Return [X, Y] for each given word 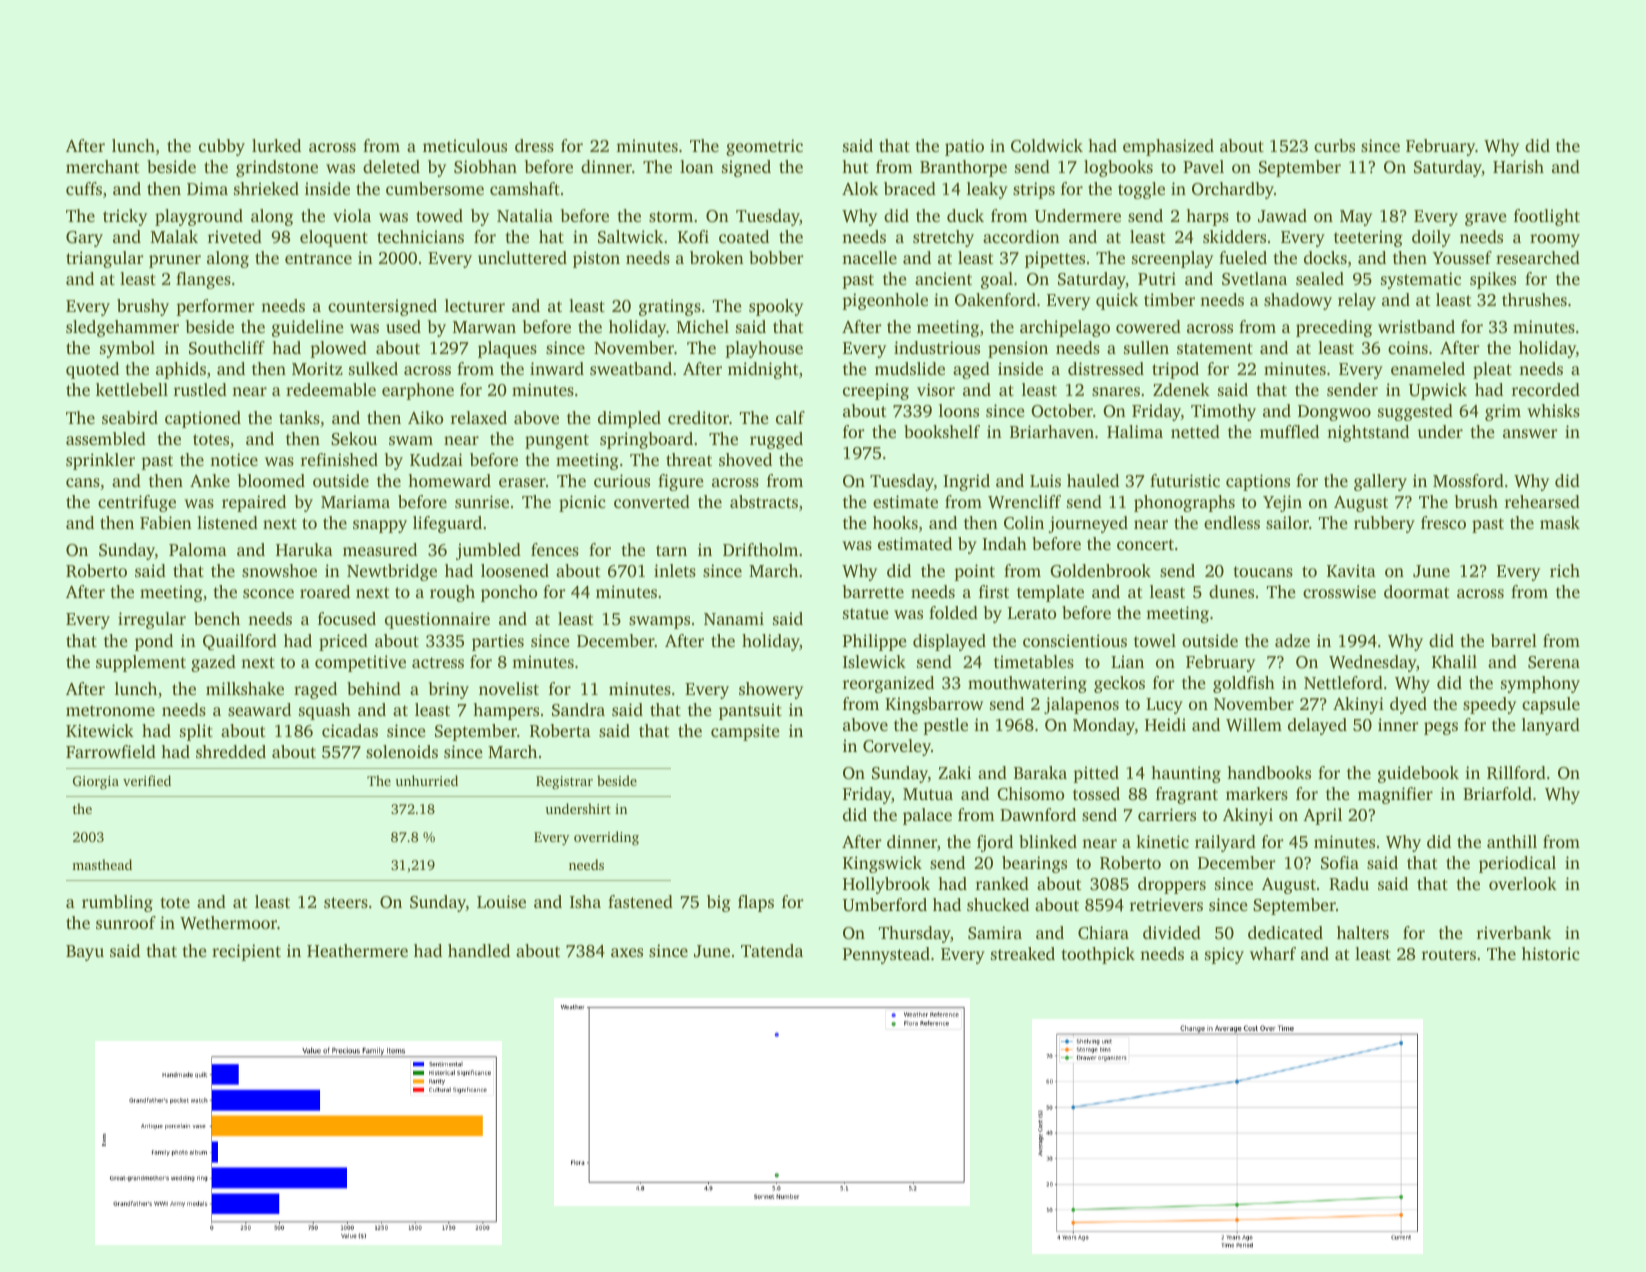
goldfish [1244, 684]
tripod [1175, 370]
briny [449, 690]
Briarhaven [1052, 431]
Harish [1518, 166]
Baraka [1040, 772]
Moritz [317, 368]
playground [199, 217]
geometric [764, 147]
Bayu [85, 953]
